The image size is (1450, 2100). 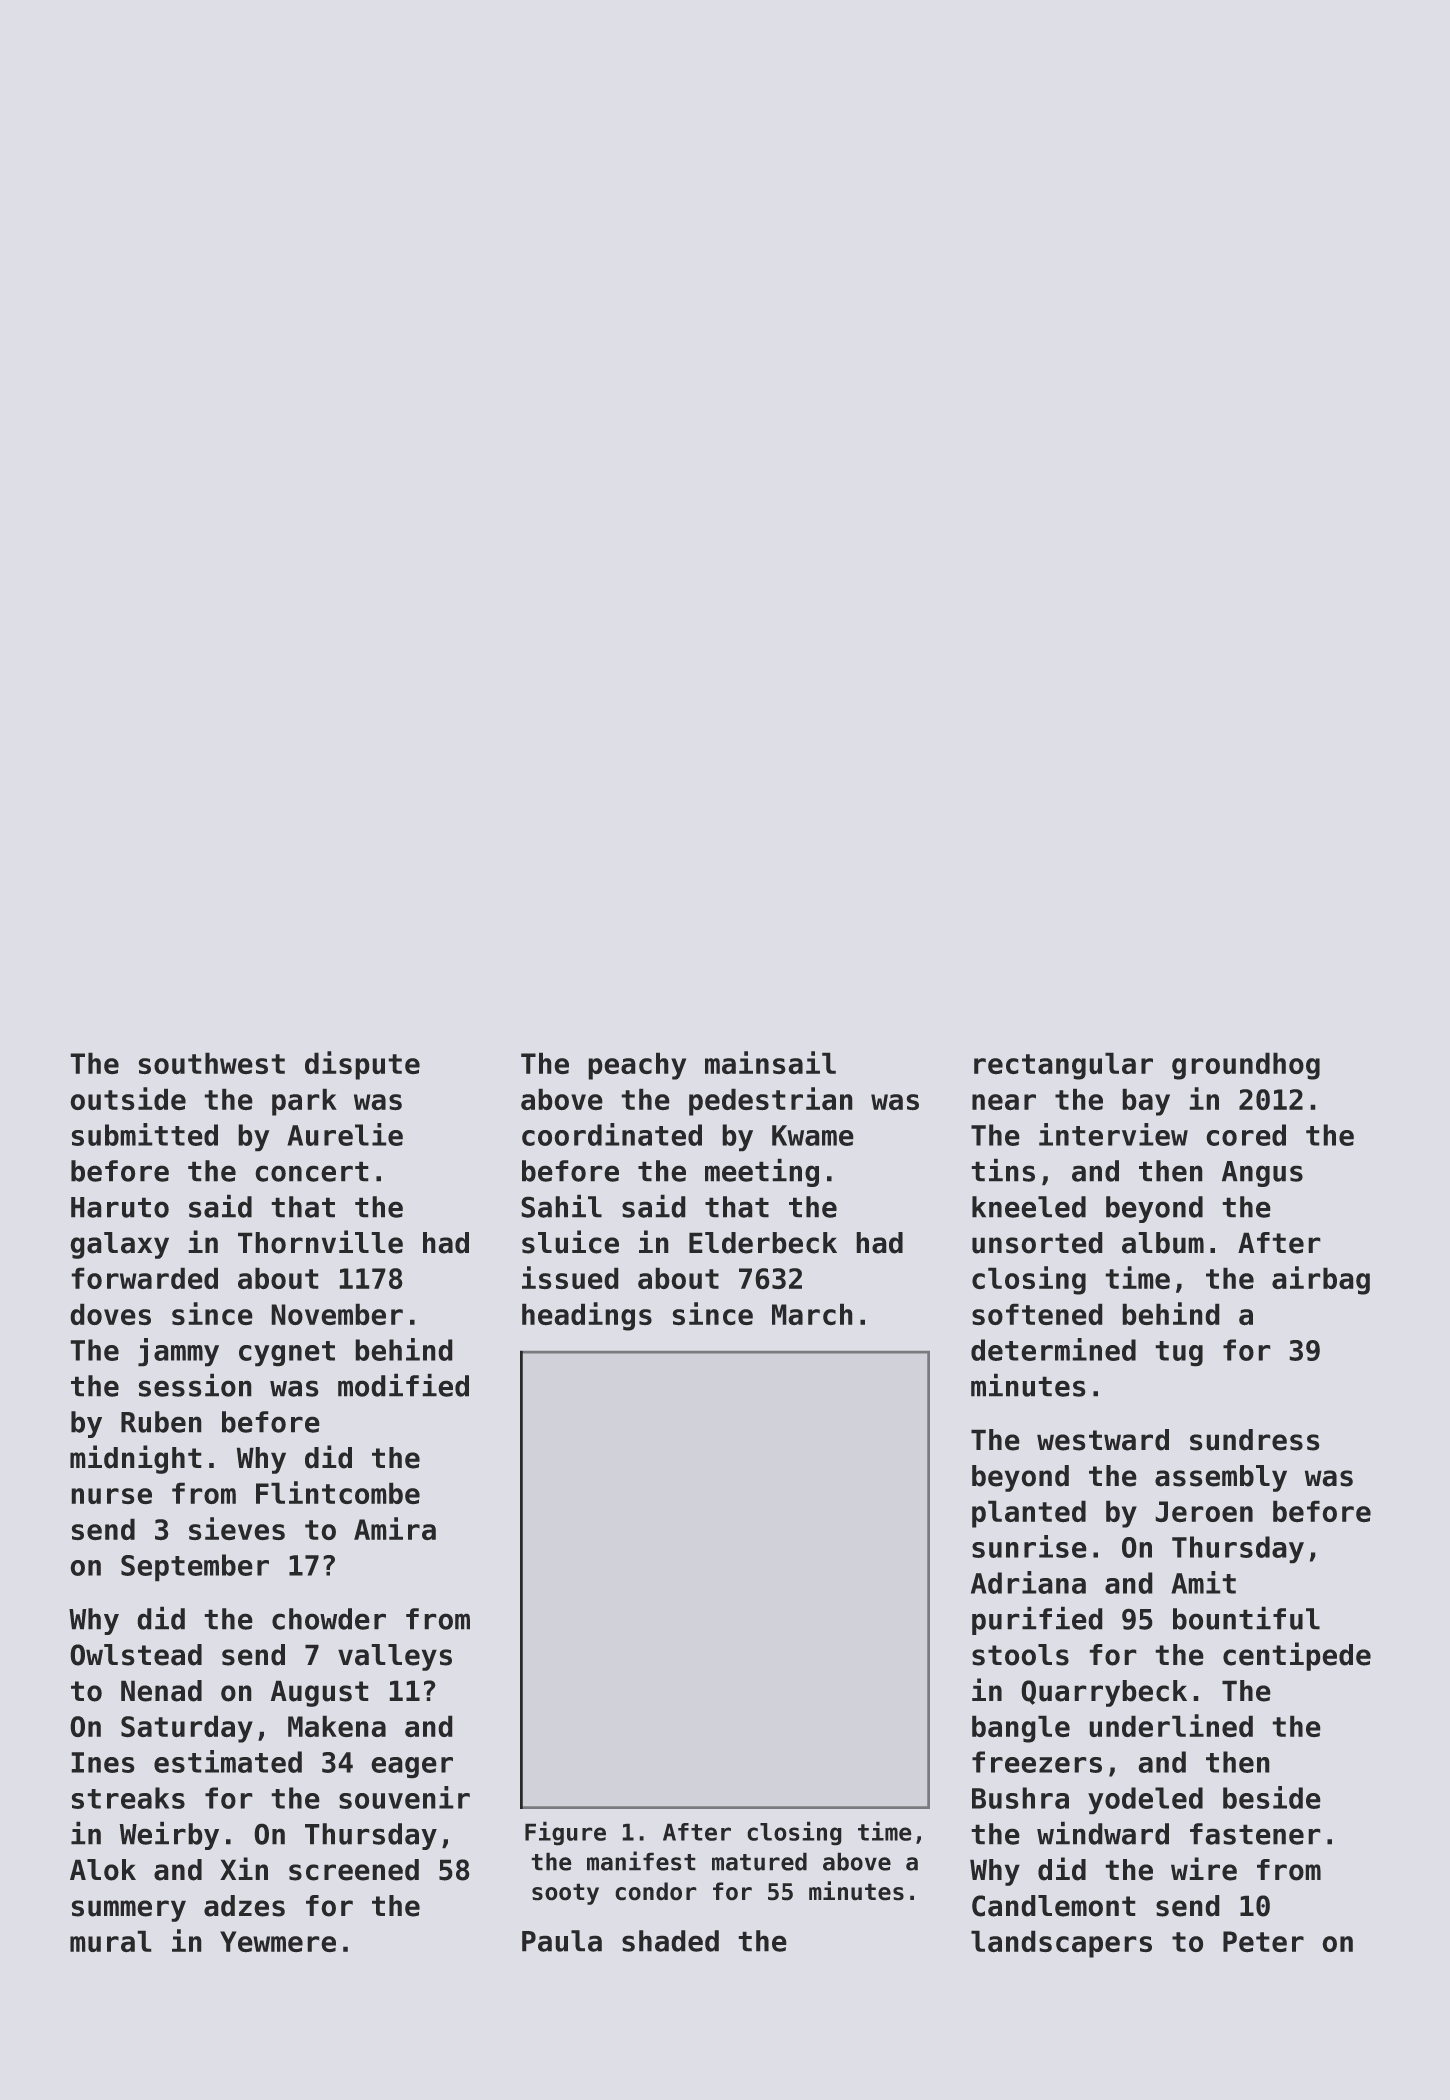 I want to click on landscapers, so click(x=1061, y=1944).
